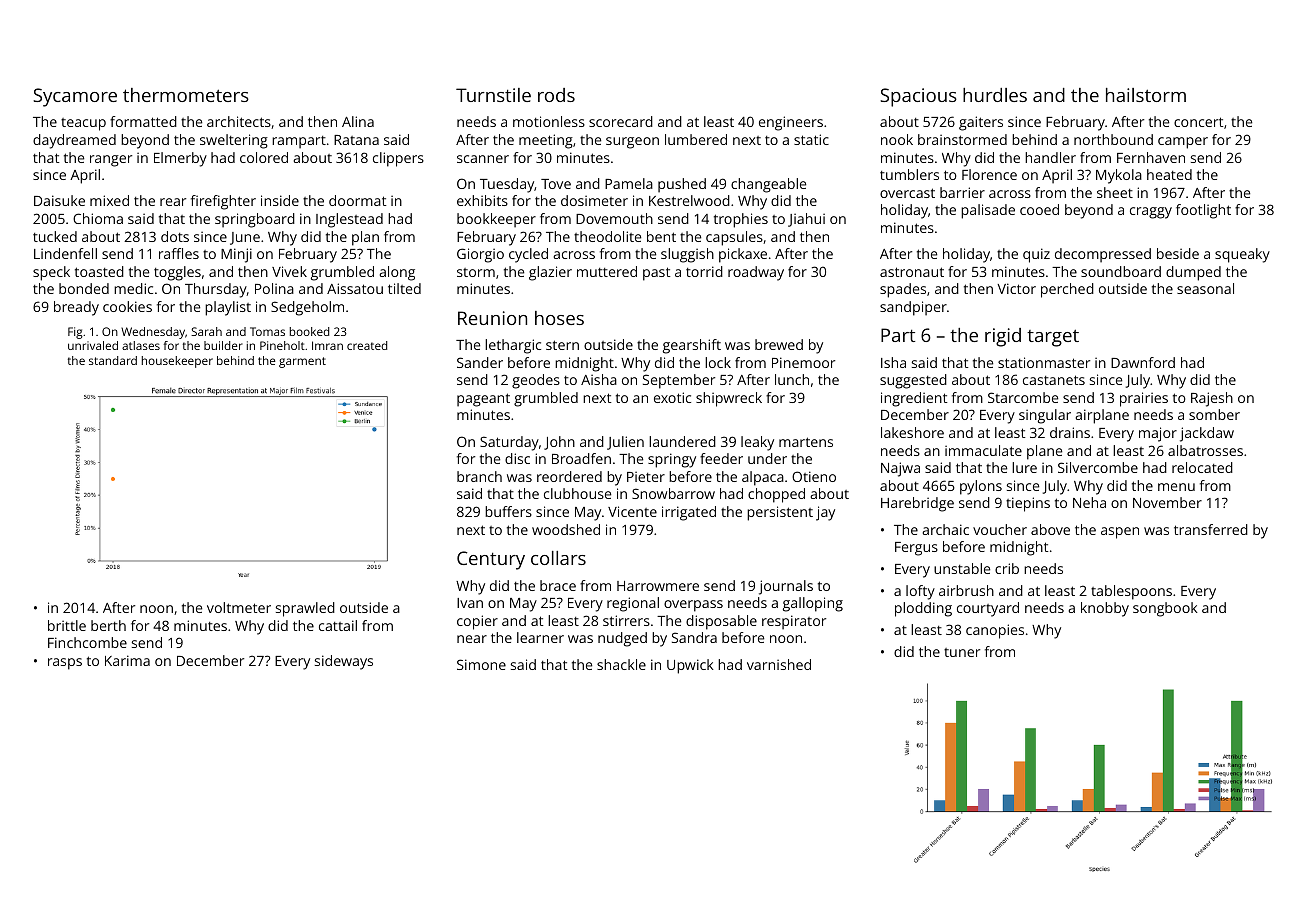 This screenshot has width=1308, height=924. What do you see at coordinates (59, 200) in the screenshot?
I see `Daisuke` at bounding box center [59, 200].
